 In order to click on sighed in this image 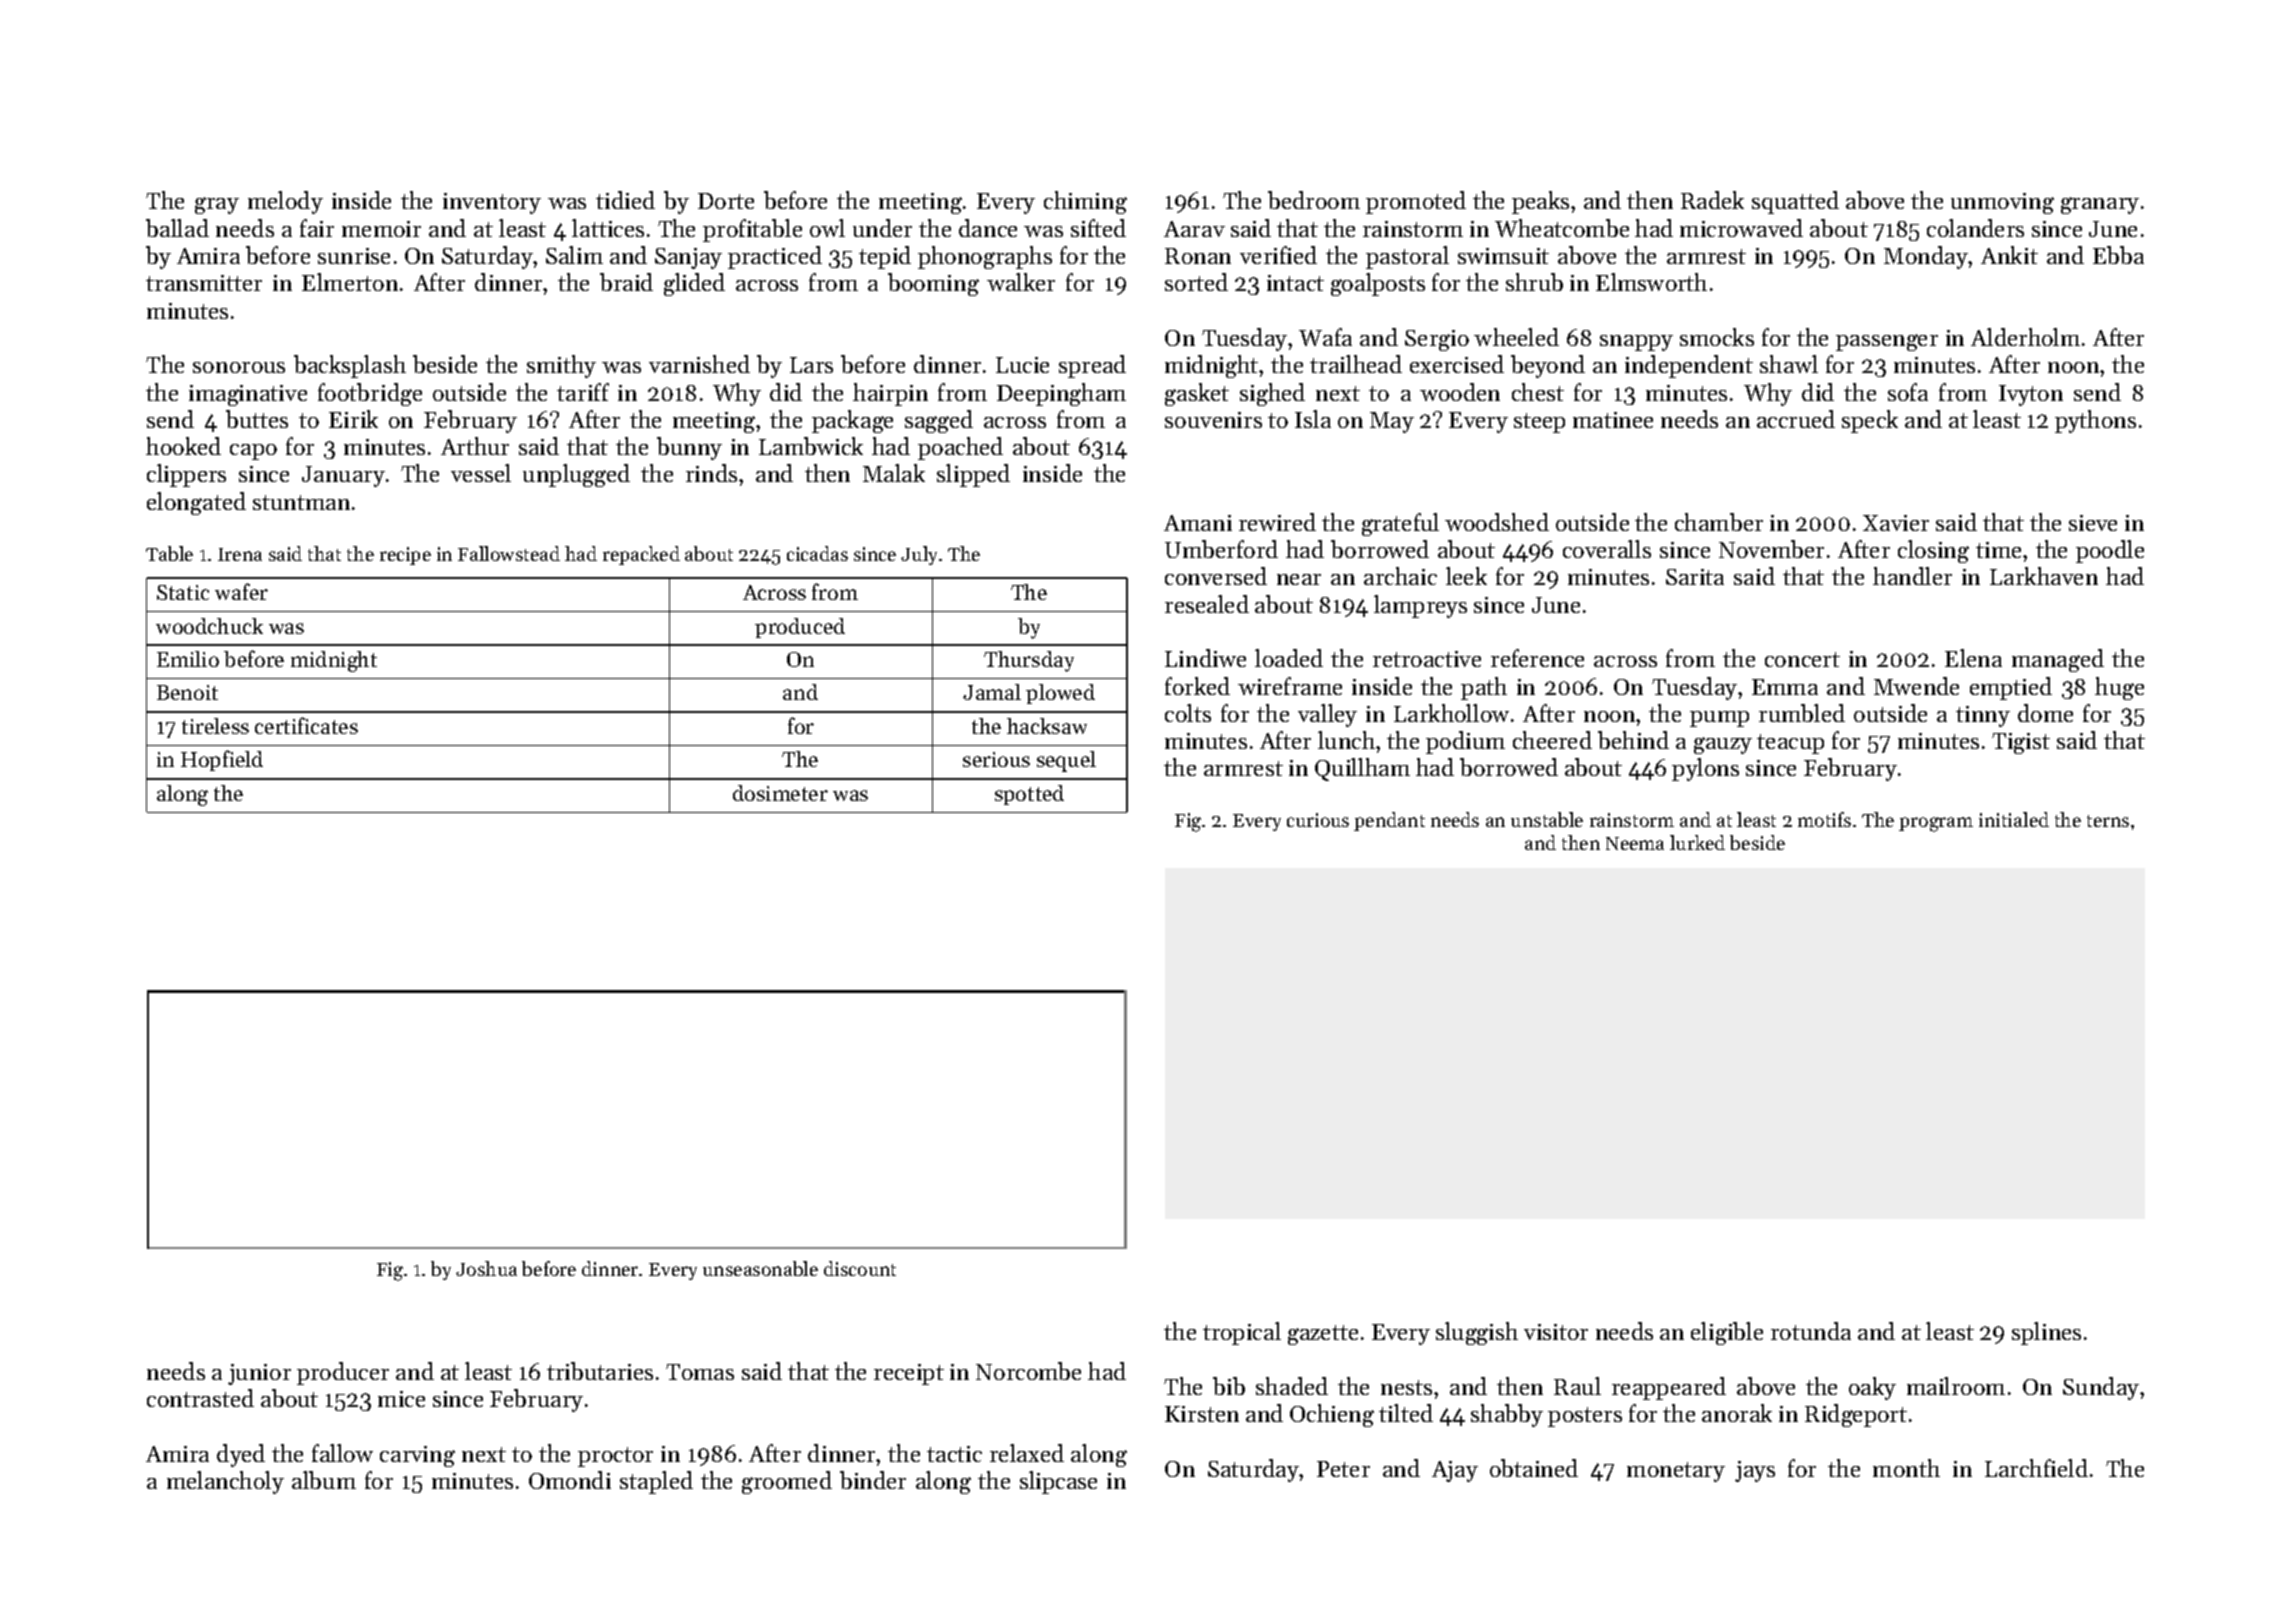, I will do `click(1272, 394)`.
